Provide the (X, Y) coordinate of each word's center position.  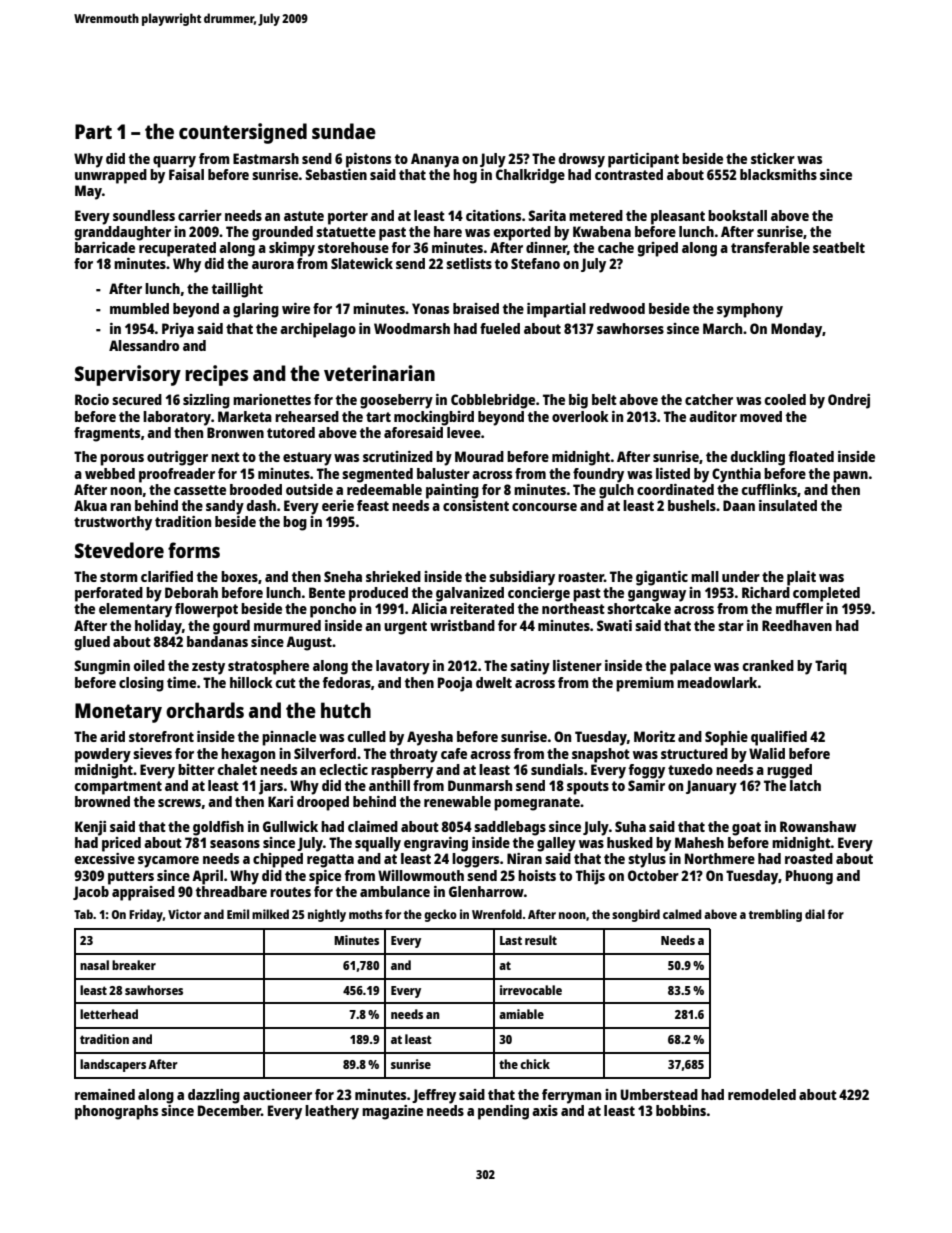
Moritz (654, 736)
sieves (152, 753)
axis (545, 1110)
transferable (770, 247)
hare (448, 231)
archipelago (318, 330)
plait (801, 578)
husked (630, 842)
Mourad (479, 456)
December (229, 1110)
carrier (200, 215)
